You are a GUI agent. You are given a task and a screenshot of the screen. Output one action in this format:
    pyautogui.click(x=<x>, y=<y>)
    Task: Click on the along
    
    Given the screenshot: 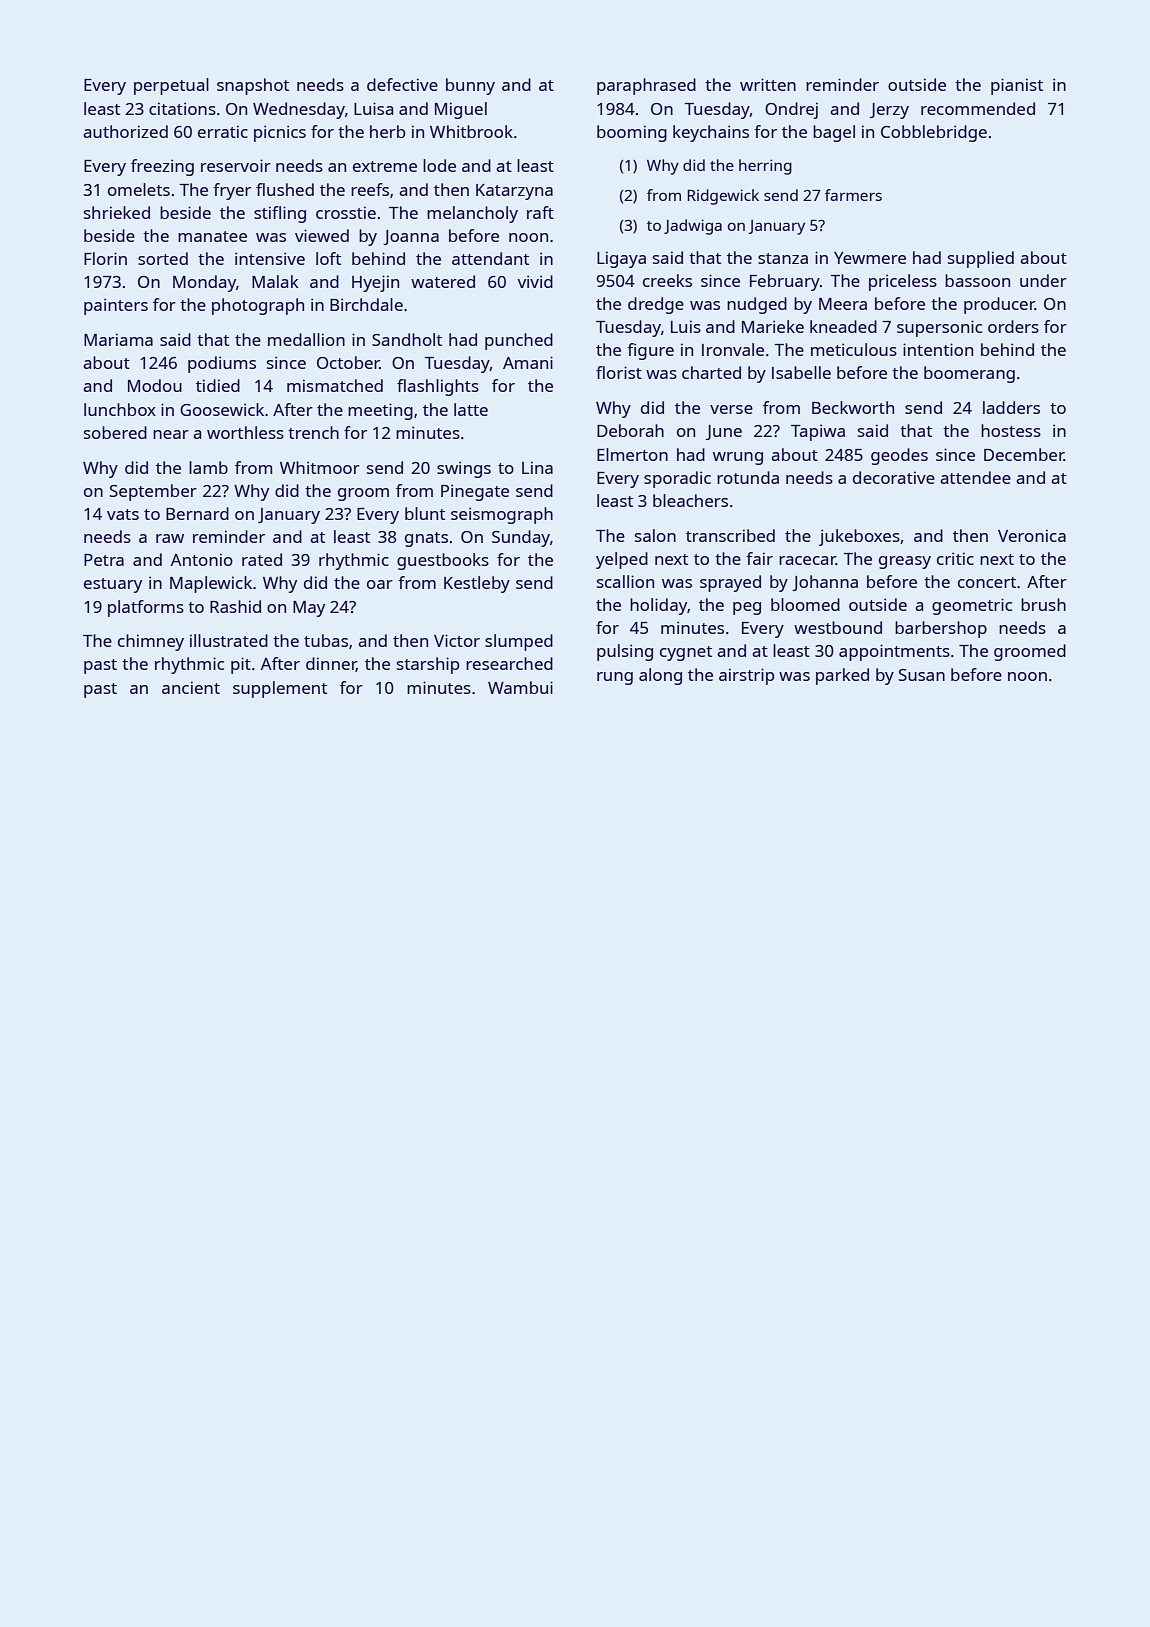 What is the action you would take?
    pyautogui.click(x=660, y=676)
